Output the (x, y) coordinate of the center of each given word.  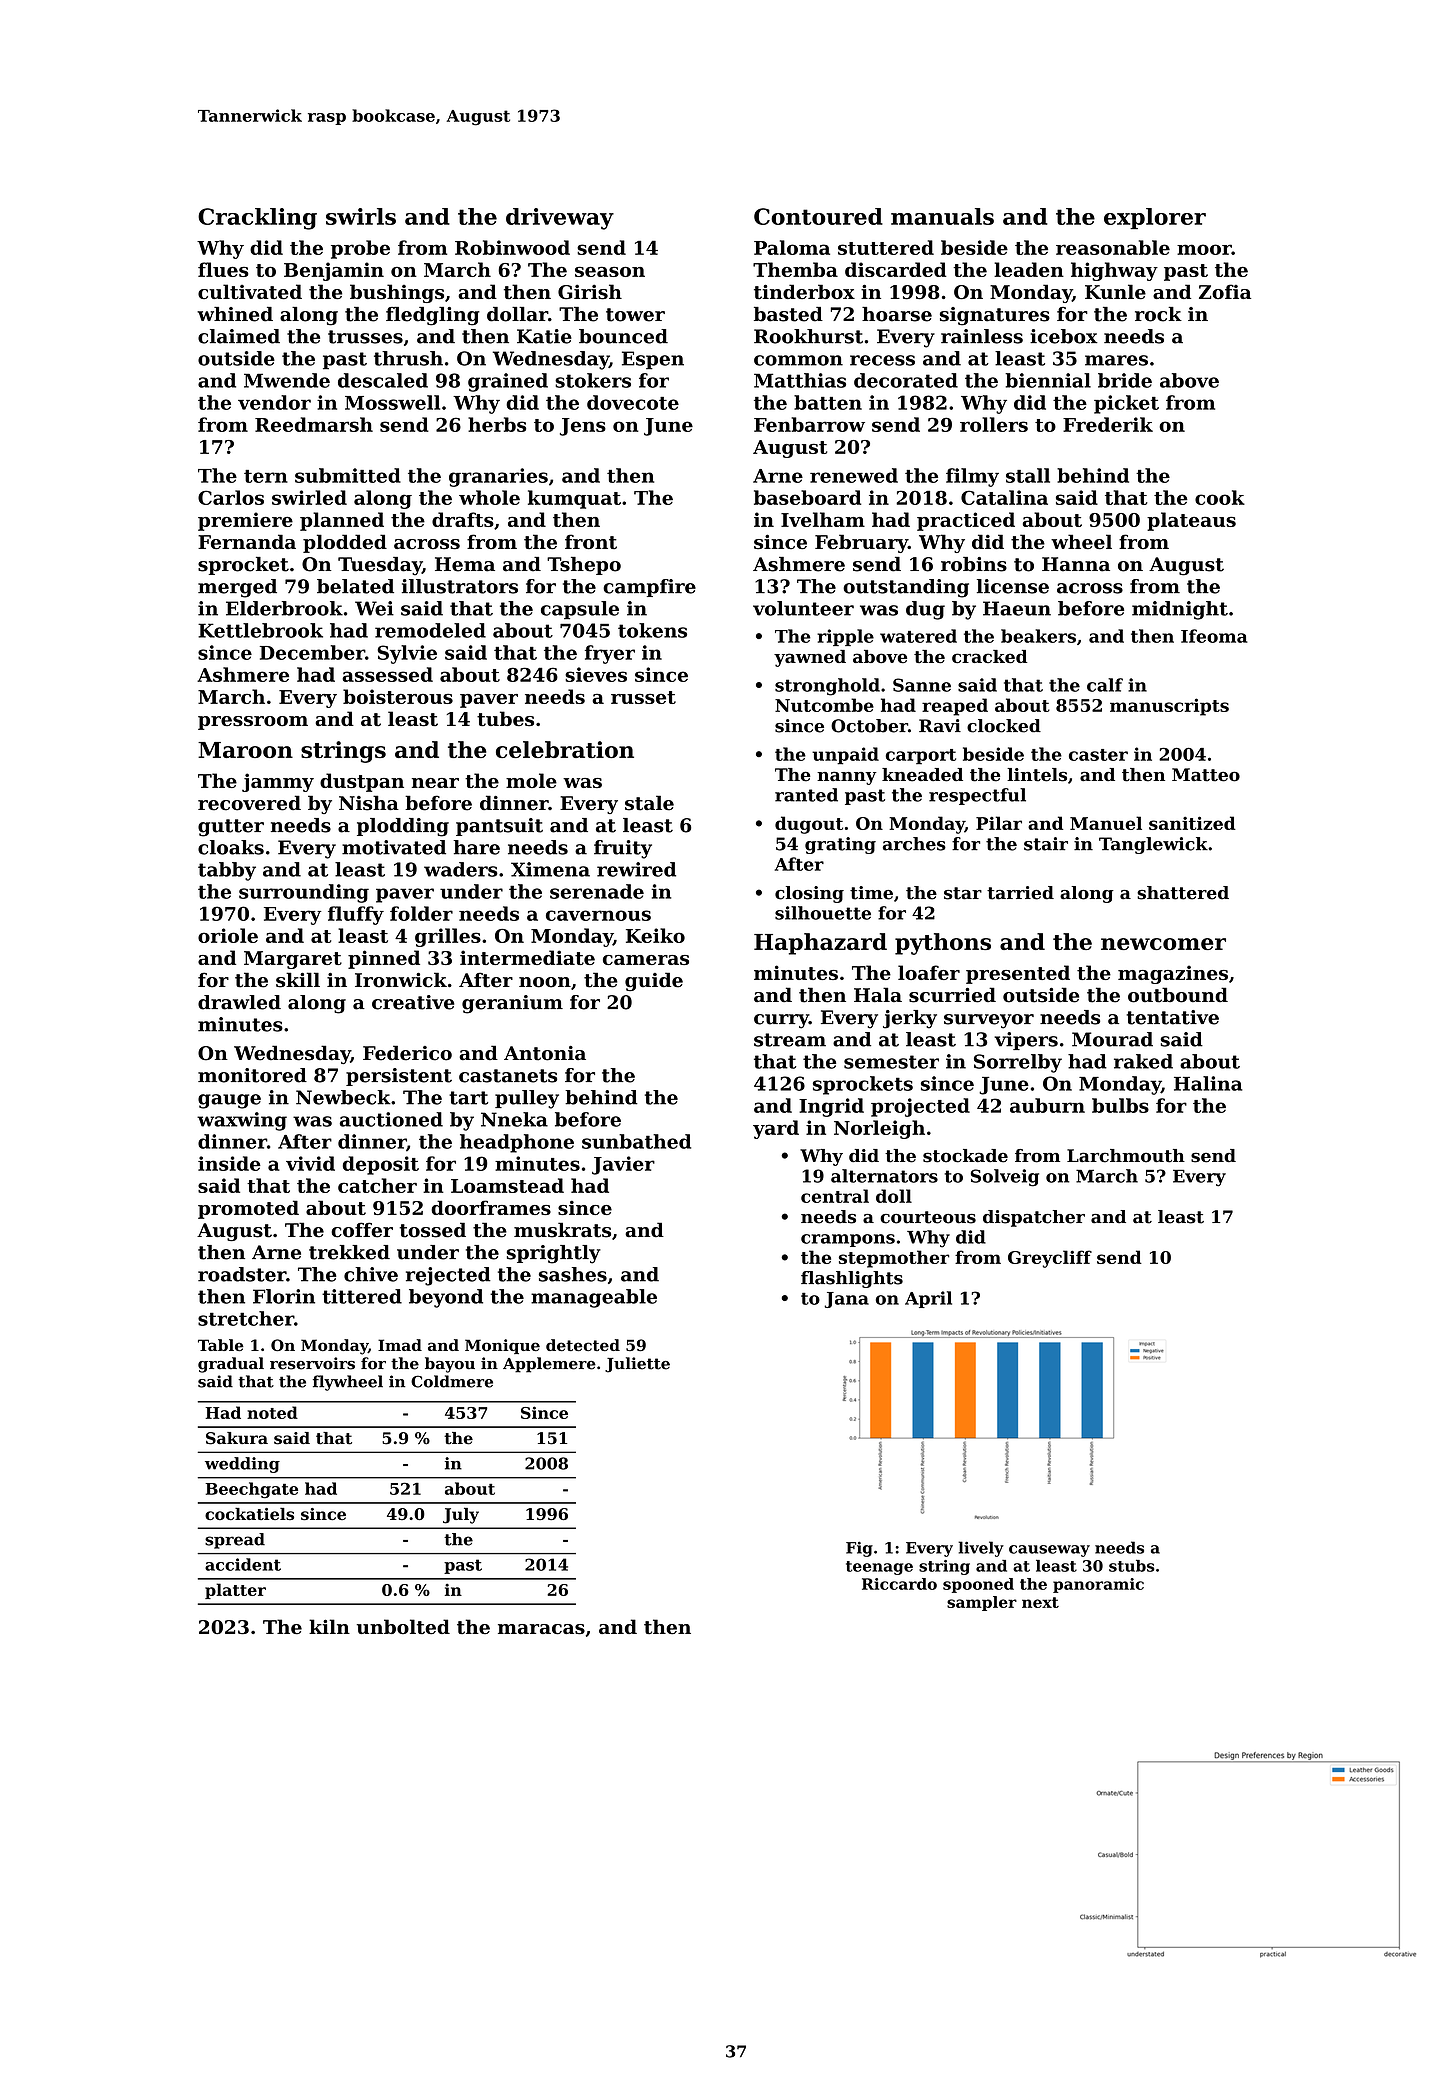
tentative (1173, 1017)
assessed (387, 674)
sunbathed (636, 1141)
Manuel (1106, 823)
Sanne (922, 685)
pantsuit (499, 827)
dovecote (633, 402)
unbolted (403, 1626)
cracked (989, 656)
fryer (610, 654)
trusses (365, 337)
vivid (310, 1163)
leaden (1029, 269)
